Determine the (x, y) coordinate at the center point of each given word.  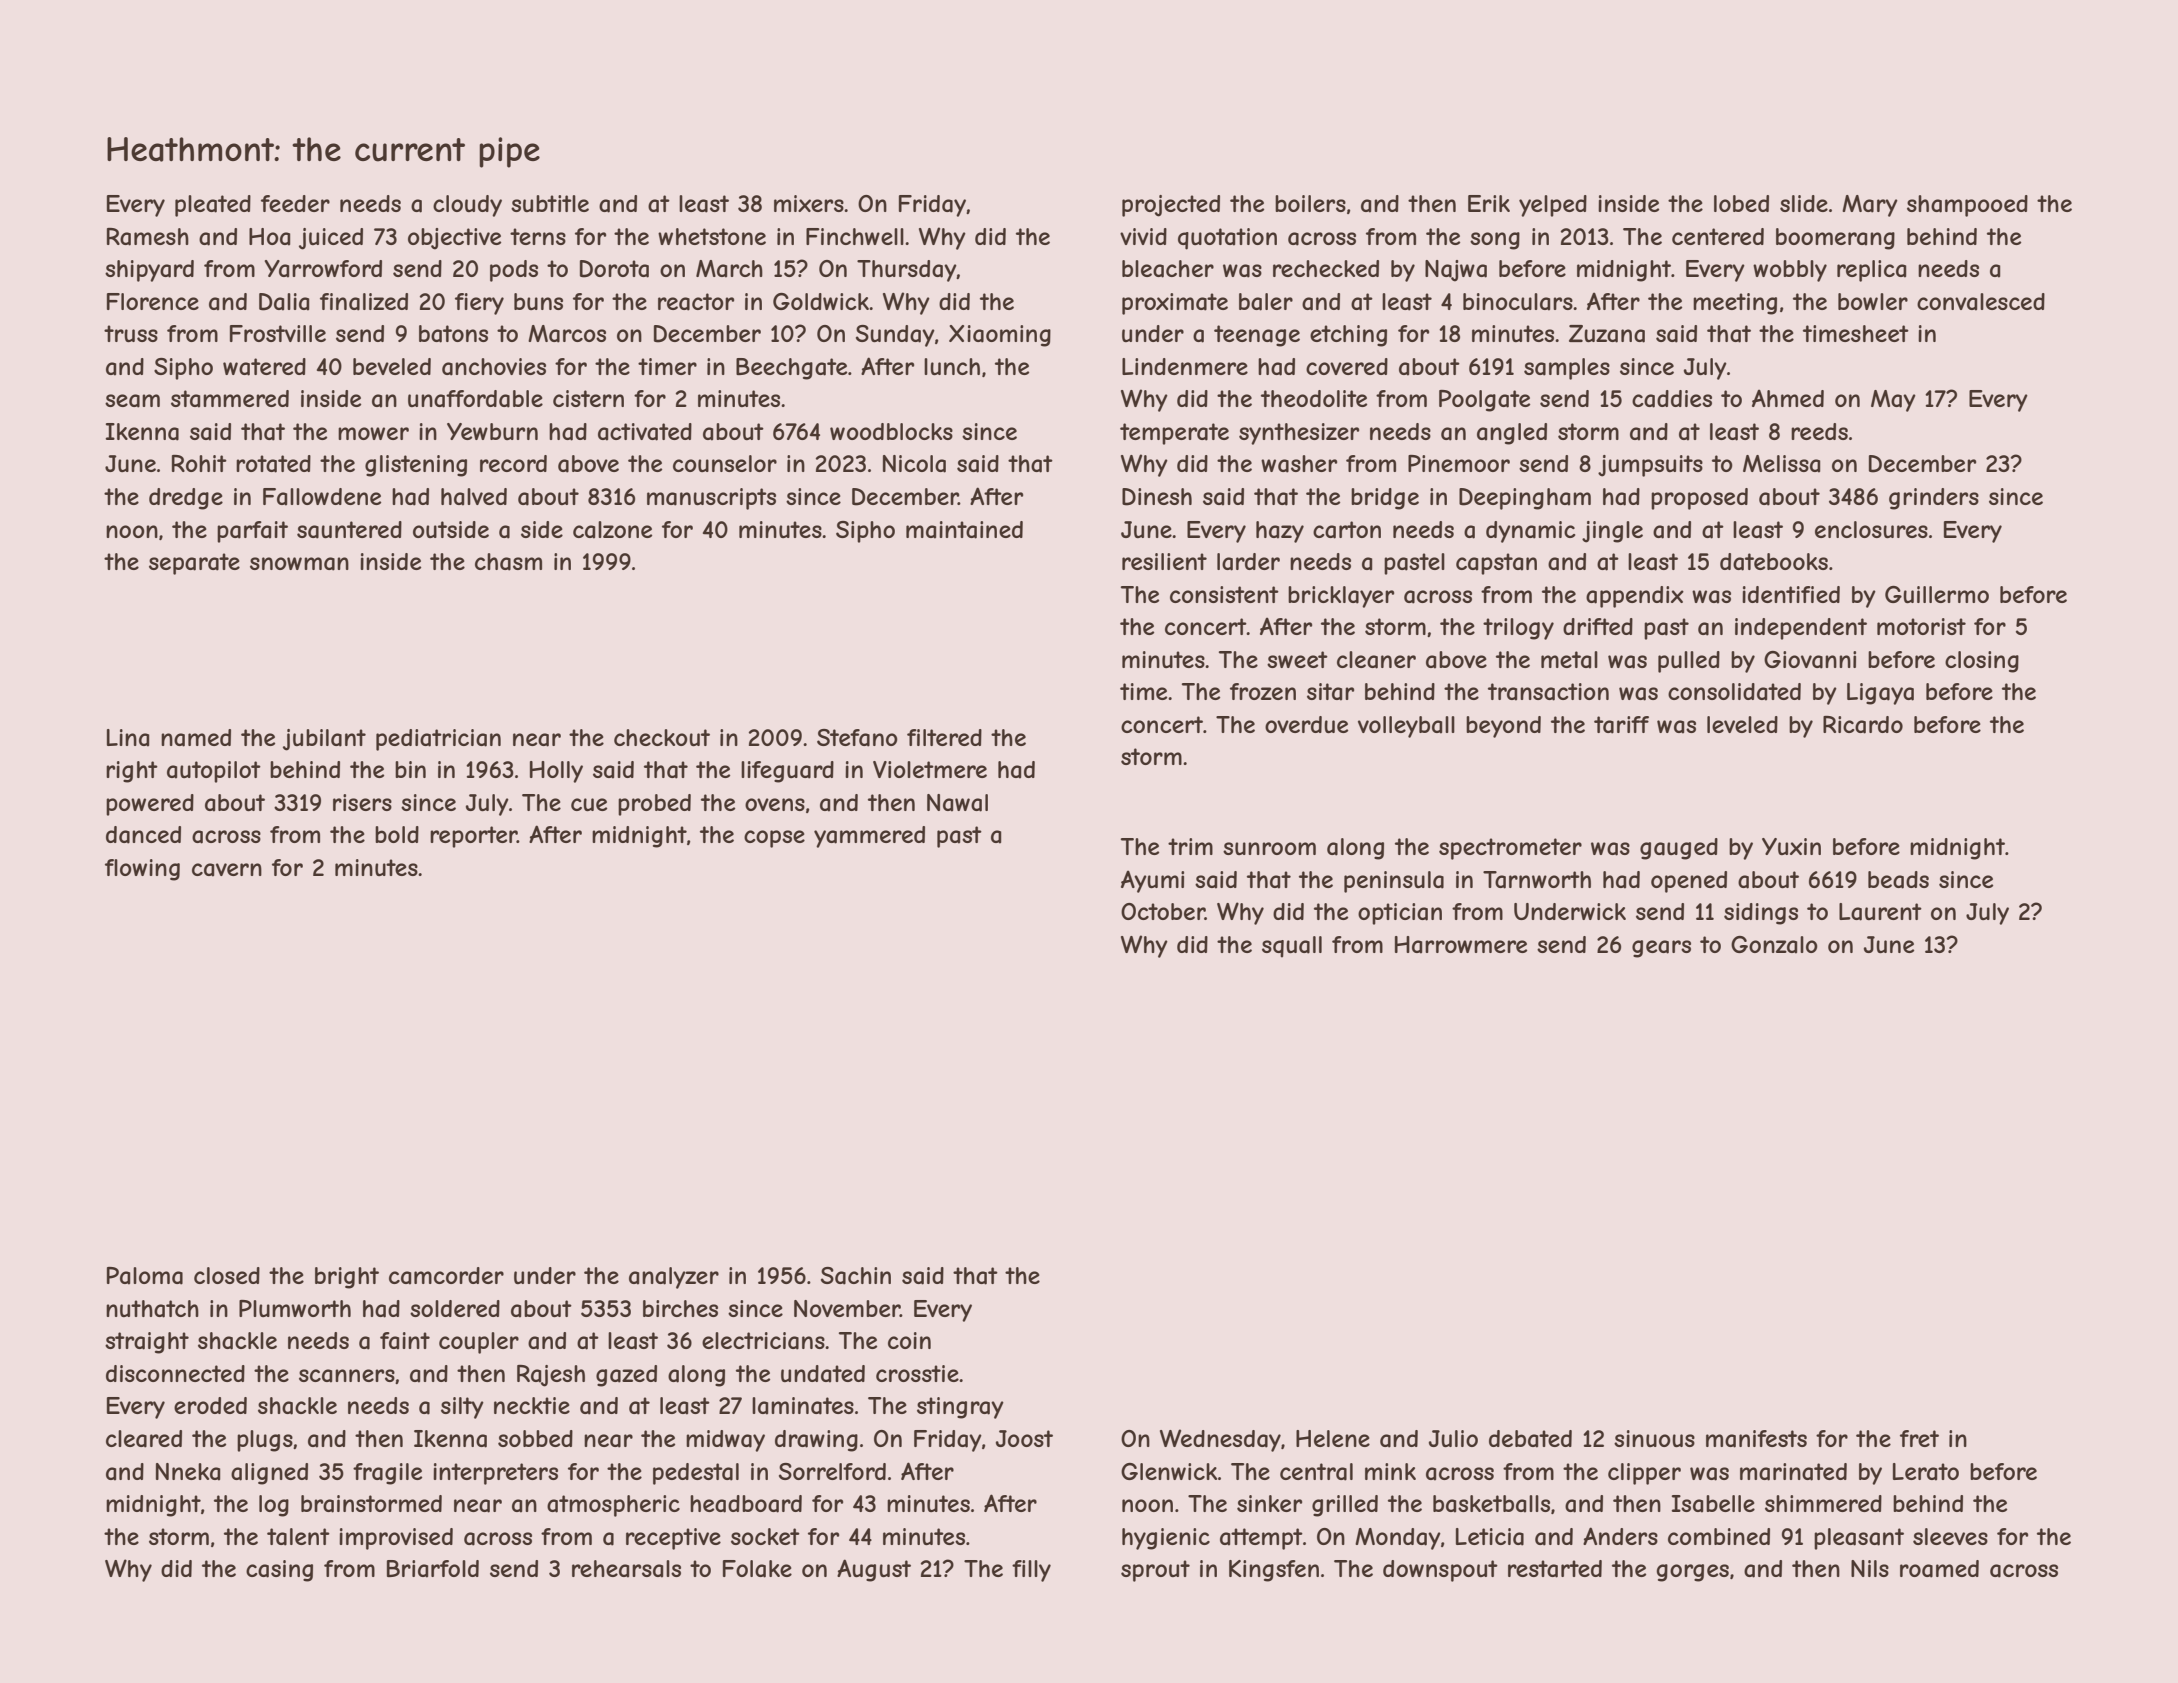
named (196, 738)
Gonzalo (1774, 945)
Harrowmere (1461, 945)
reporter (473, 837)
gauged (1679, 849)
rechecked (1326, 268)
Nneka (188, 1472)
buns (538, 301)
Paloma (145, 1276)
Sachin (856, 1276)
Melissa (1781, 464)
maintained (964, 530)
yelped (1553, 206)
